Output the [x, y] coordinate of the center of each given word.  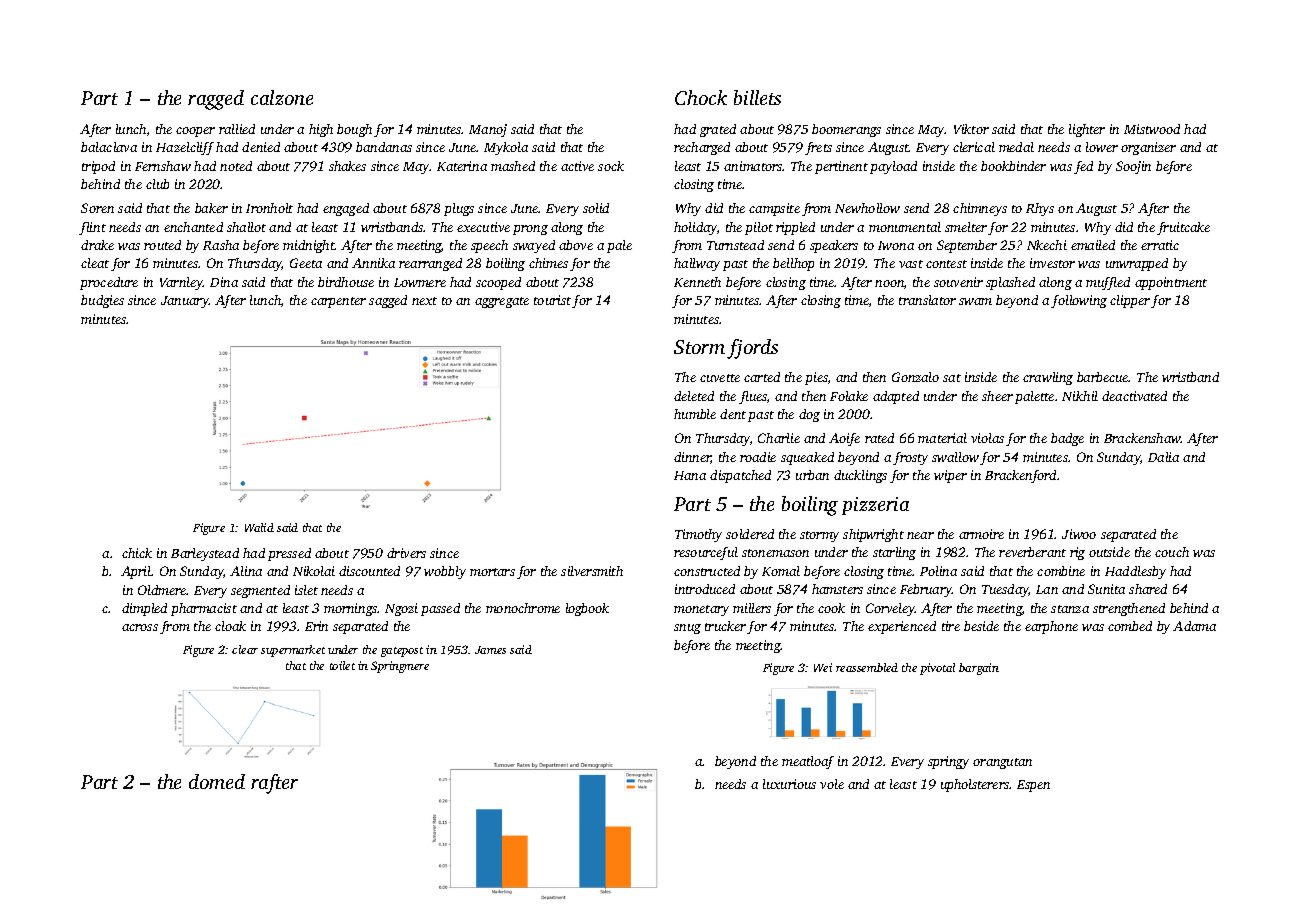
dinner [692, 458]
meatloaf [808, 762]
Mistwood [1152, 129]
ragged [216, 100]
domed [217, 781]
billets [757, 97]
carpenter [338, 302]
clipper [1130, 301]
